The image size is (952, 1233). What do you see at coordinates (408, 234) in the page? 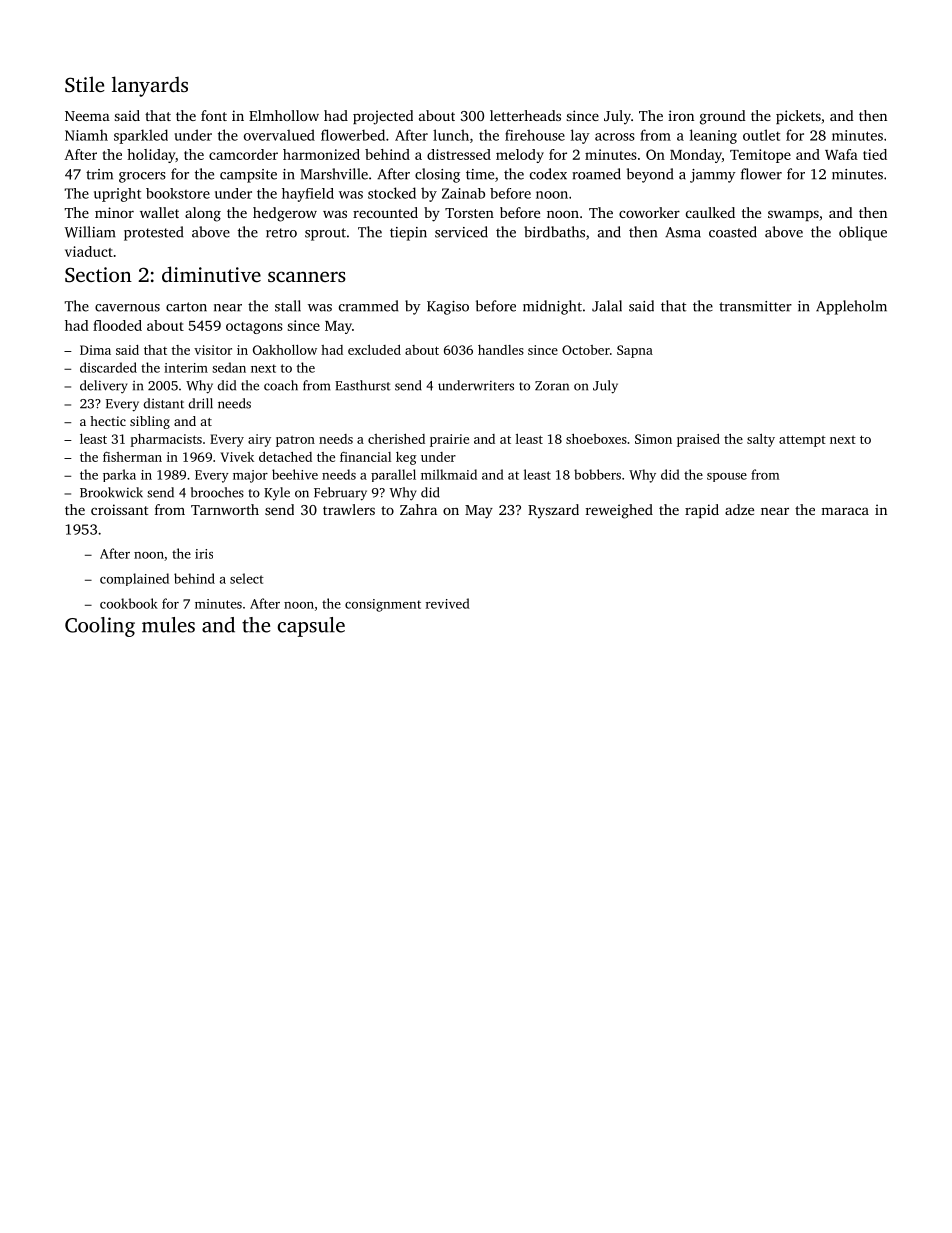
I see `tiepin` at bounding box center [408, 234].
